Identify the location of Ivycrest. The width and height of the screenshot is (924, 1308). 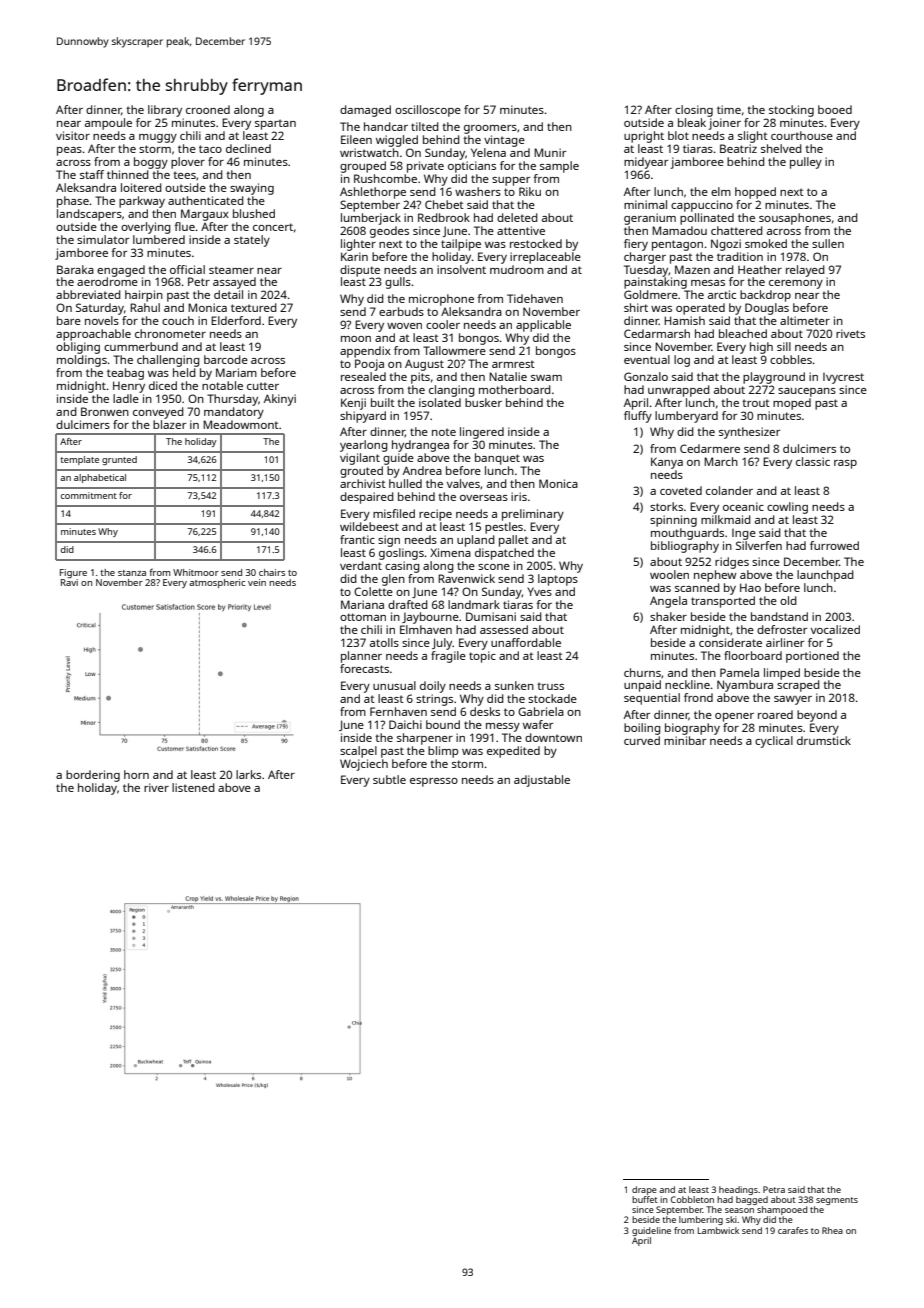
(843, 378).
